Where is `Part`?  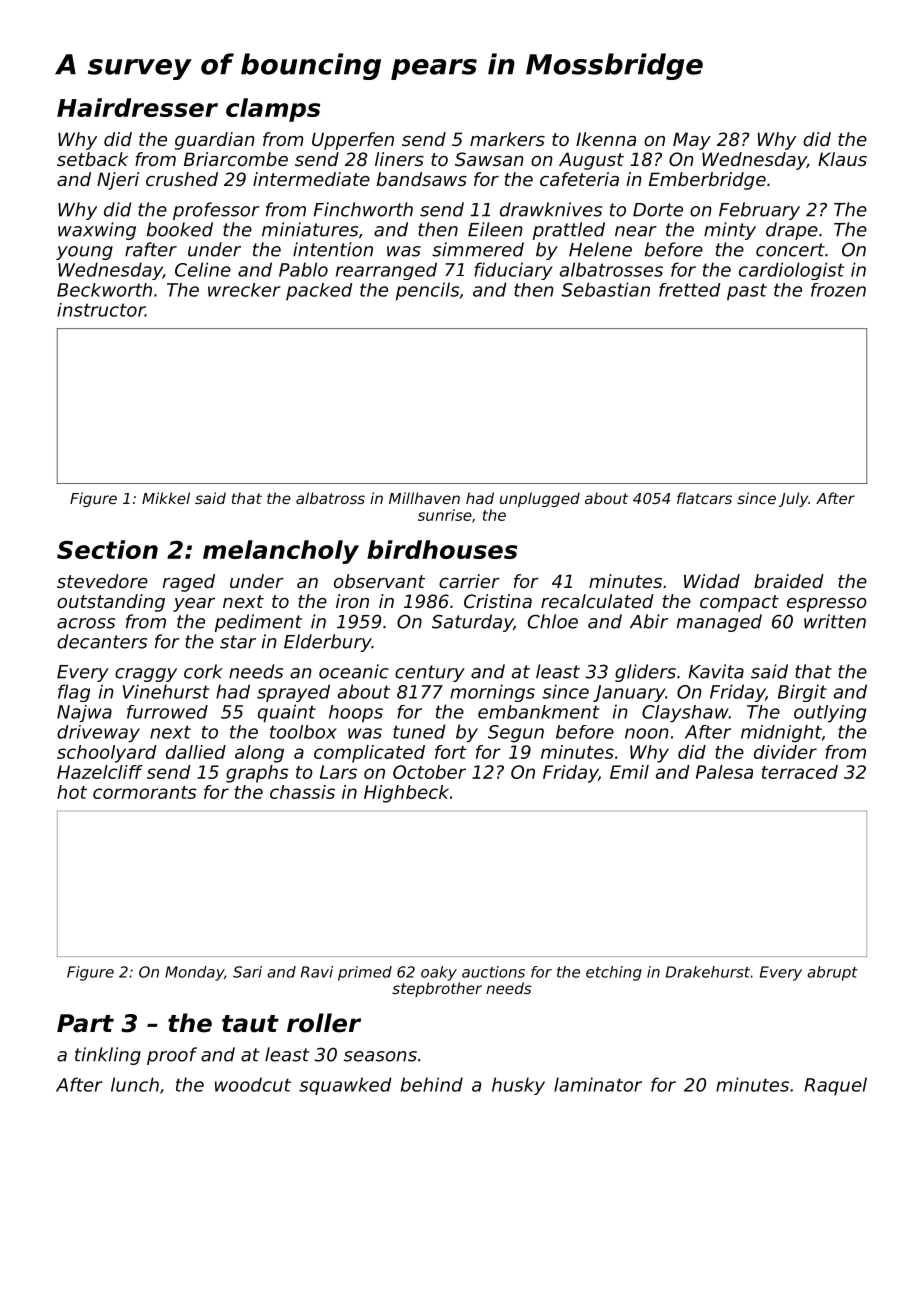
Part is located at coordinates (85, 1023).
